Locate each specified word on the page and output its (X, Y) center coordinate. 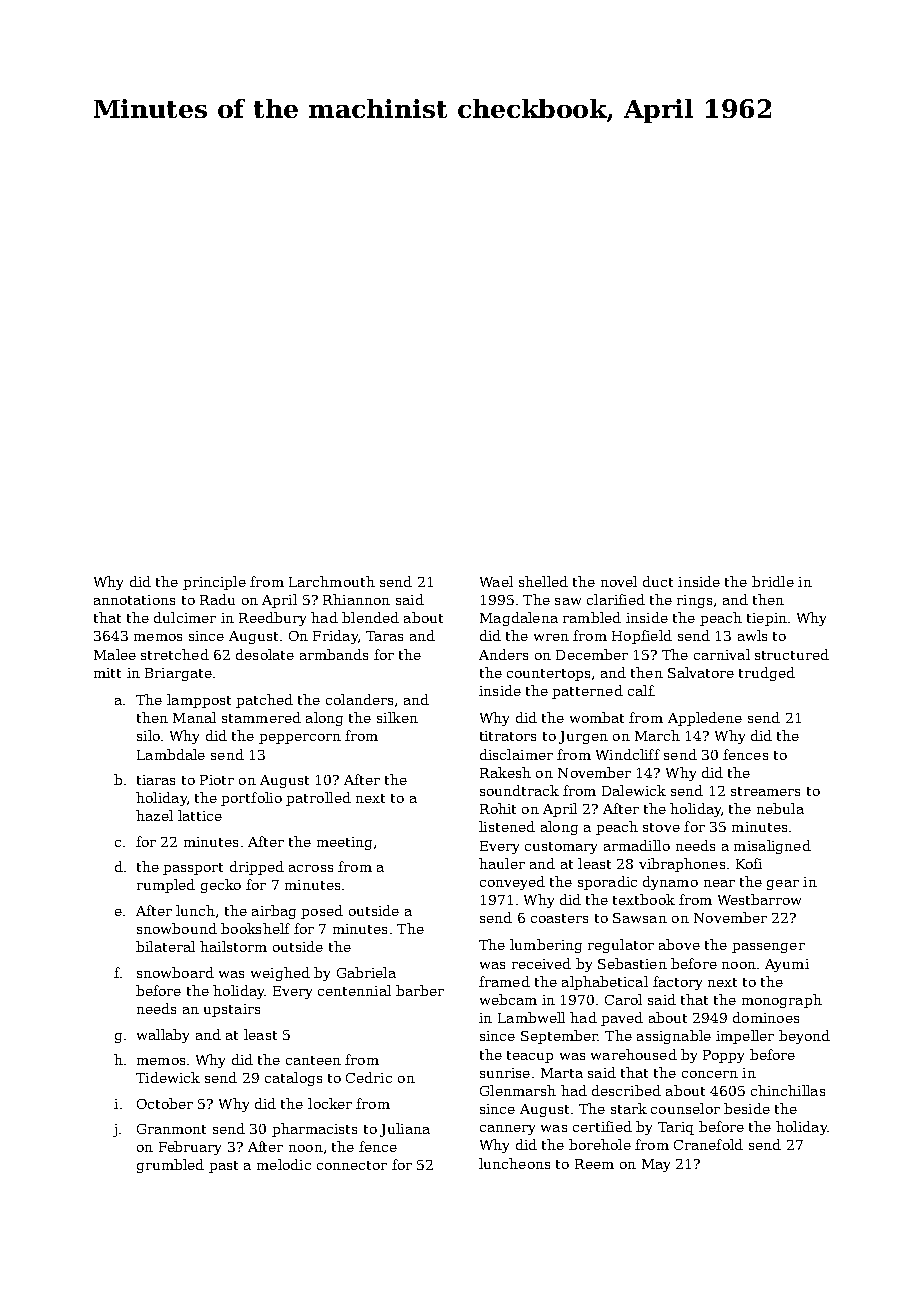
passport (193, 869)
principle (214, 583)
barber (420, 990)
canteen (313, 1060)
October (165, 1103)
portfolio (251, 799)
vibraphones (682, 865)
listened (507, 826)
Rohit (498, 808)
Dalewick (634, 790)
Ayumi (787, 965)
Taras (384, 636)
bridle (773, 581)
